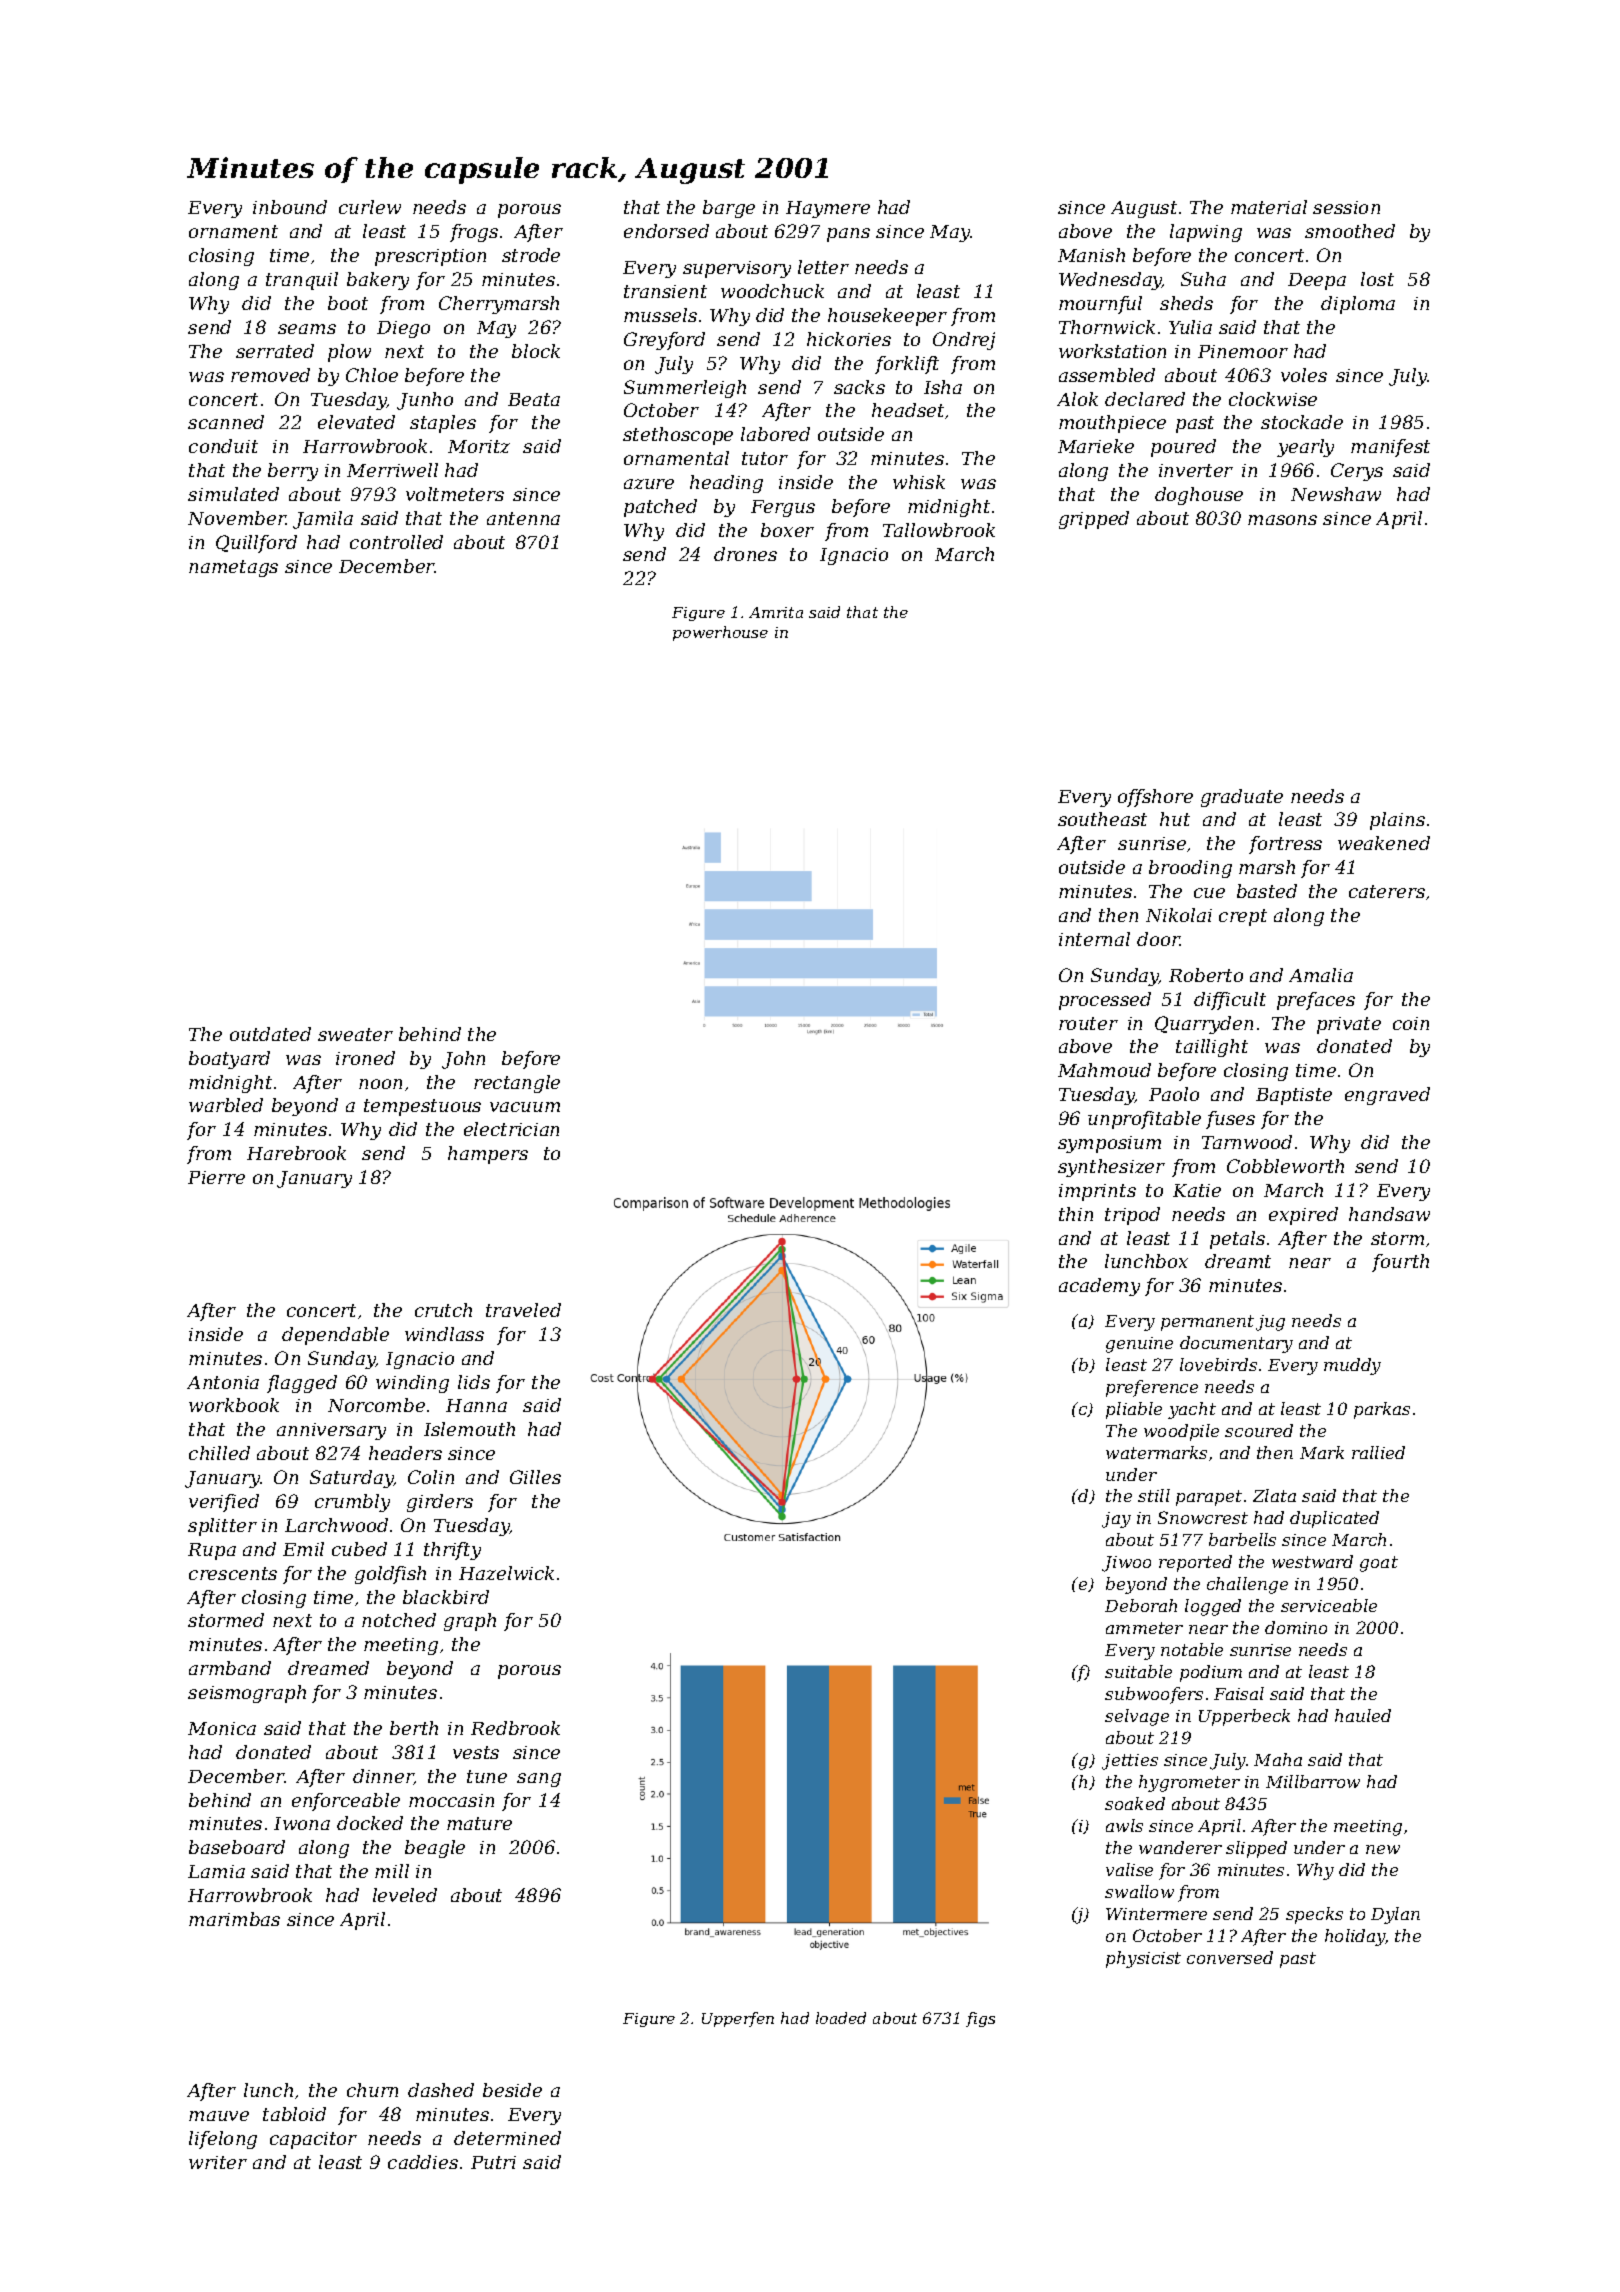  What do you see at coordinates (1130, 1762) in the screenshot?
I see `jetties` at bounding box center [1130, 1762].
